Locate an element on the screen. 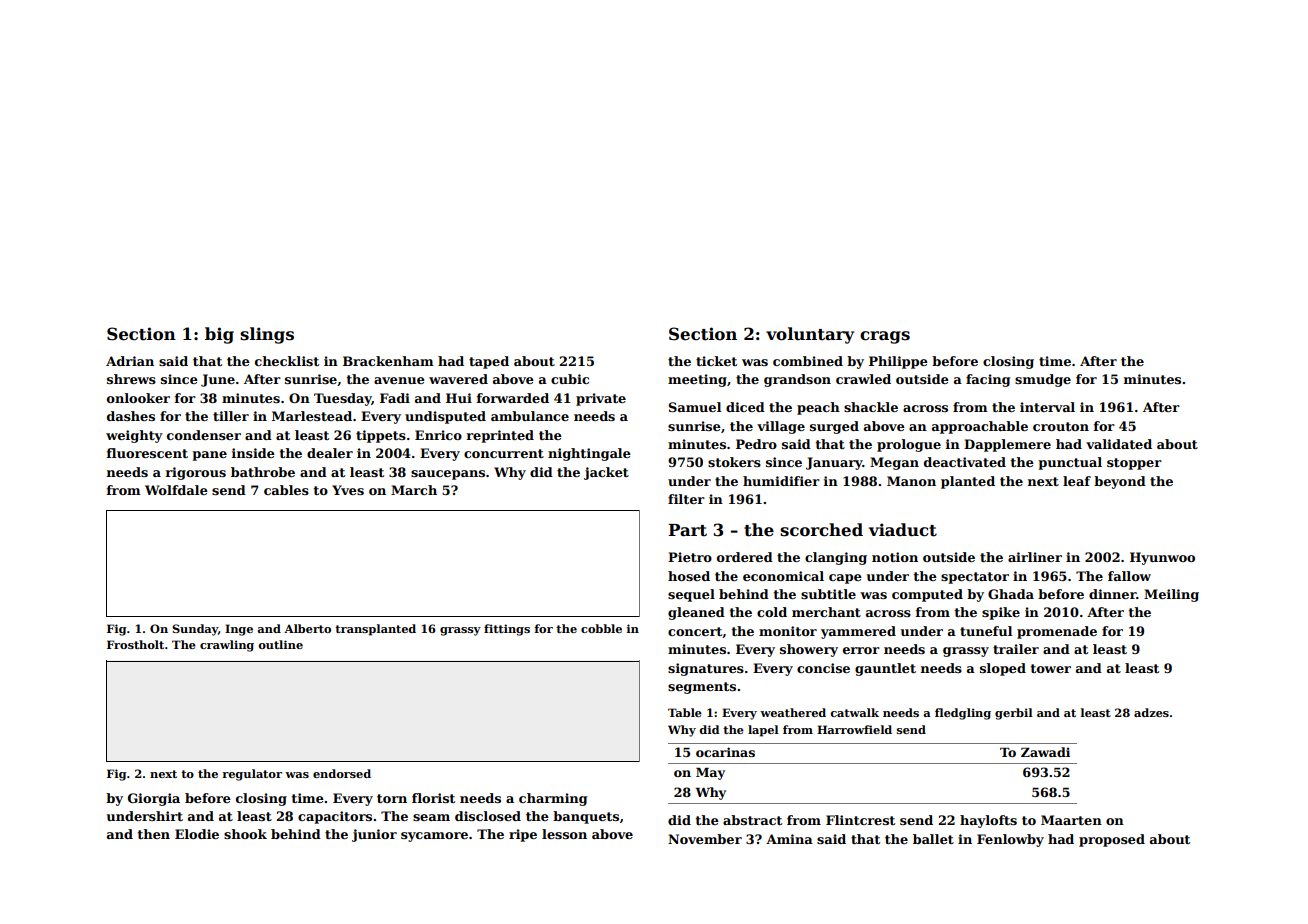  proposed is located at coordinates (1112, 840).
